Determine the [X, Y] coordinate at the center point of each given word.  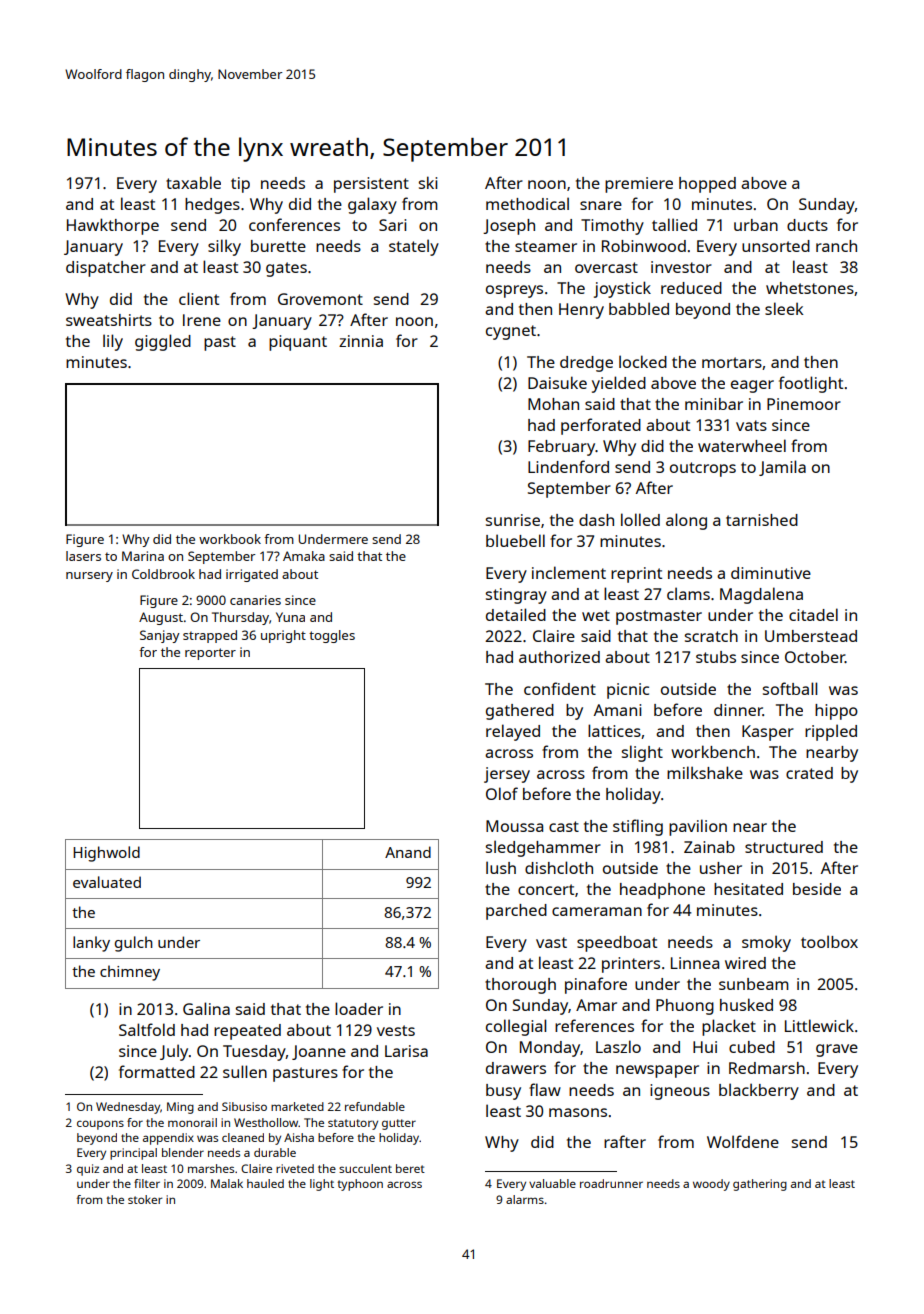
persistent [371, 185]
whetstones [810, 288]
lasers [83, 556]
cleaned [243, 1137]
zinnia [361, 341]
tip [240, 185]
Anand [408, 852]
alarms [525, 1199]
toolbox [829, 941]
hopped [707, 185]
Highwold [106, 854]
